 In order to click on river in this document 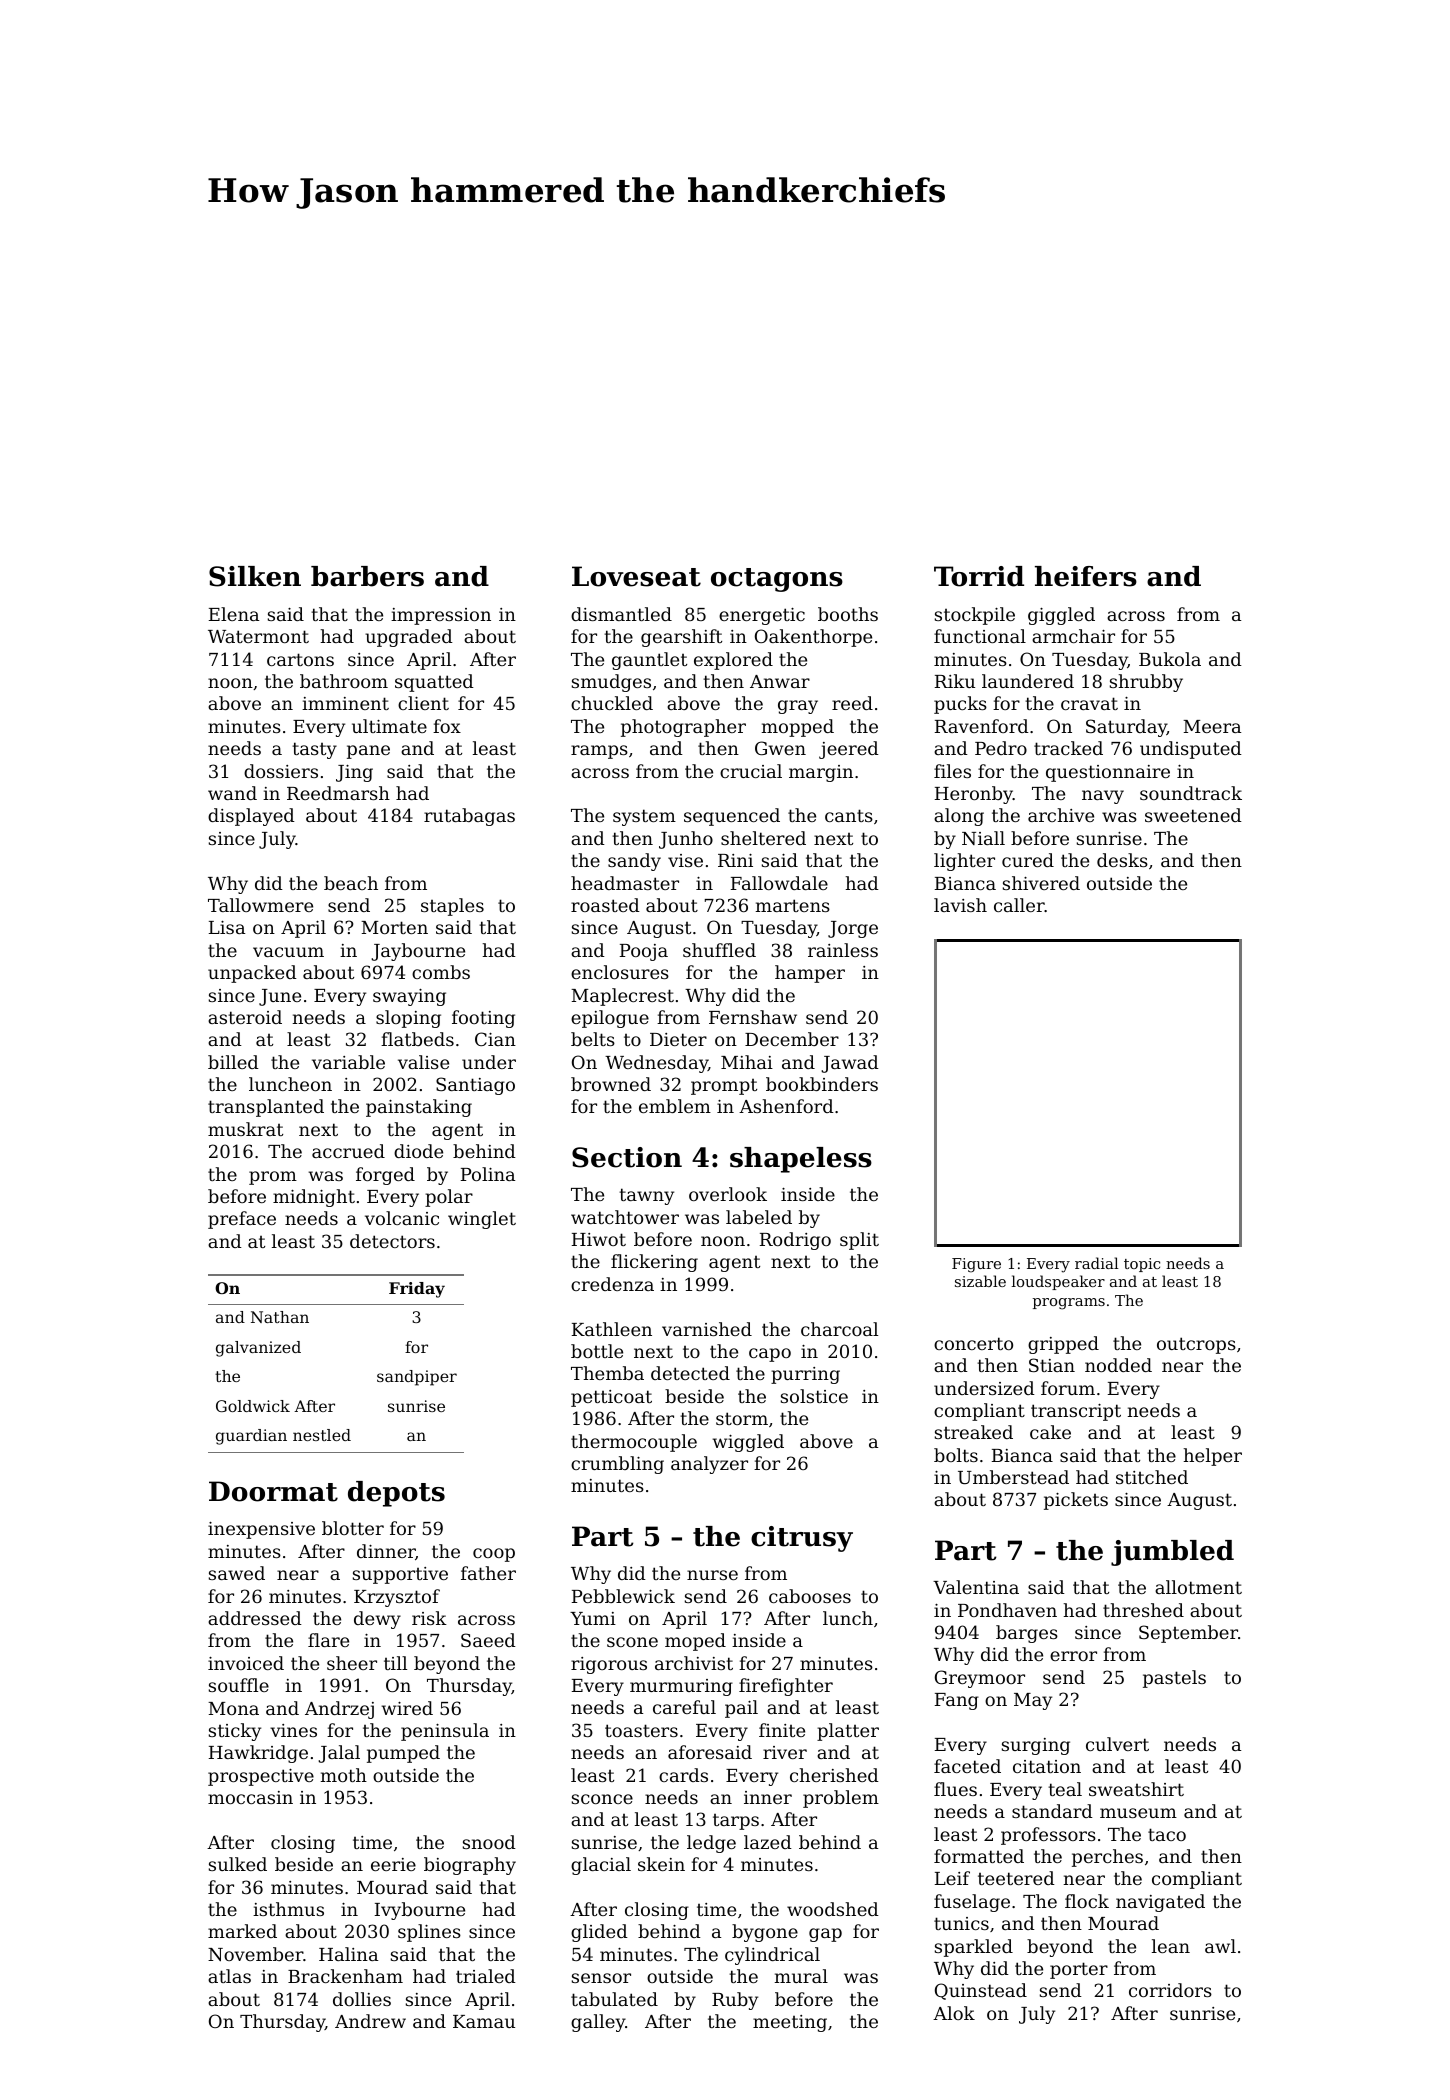, I will do `click(785, 1752)`.
